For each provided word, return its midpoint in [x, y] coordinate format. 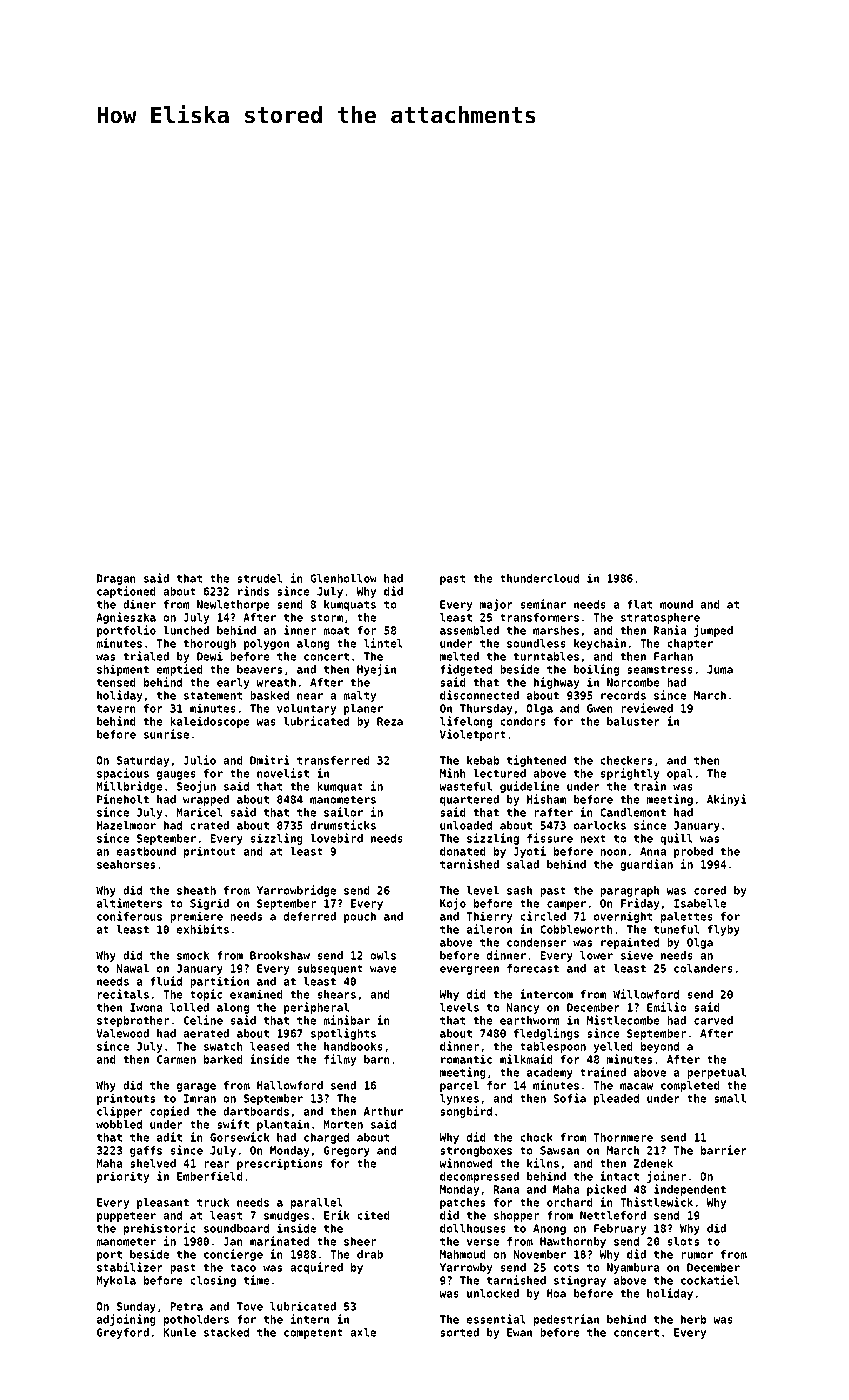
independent [690, 1190]
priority [123, 1177]
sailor [343, 812]
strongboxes [476, 1151]
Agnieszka [126, 618]
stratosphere [660, 618]
